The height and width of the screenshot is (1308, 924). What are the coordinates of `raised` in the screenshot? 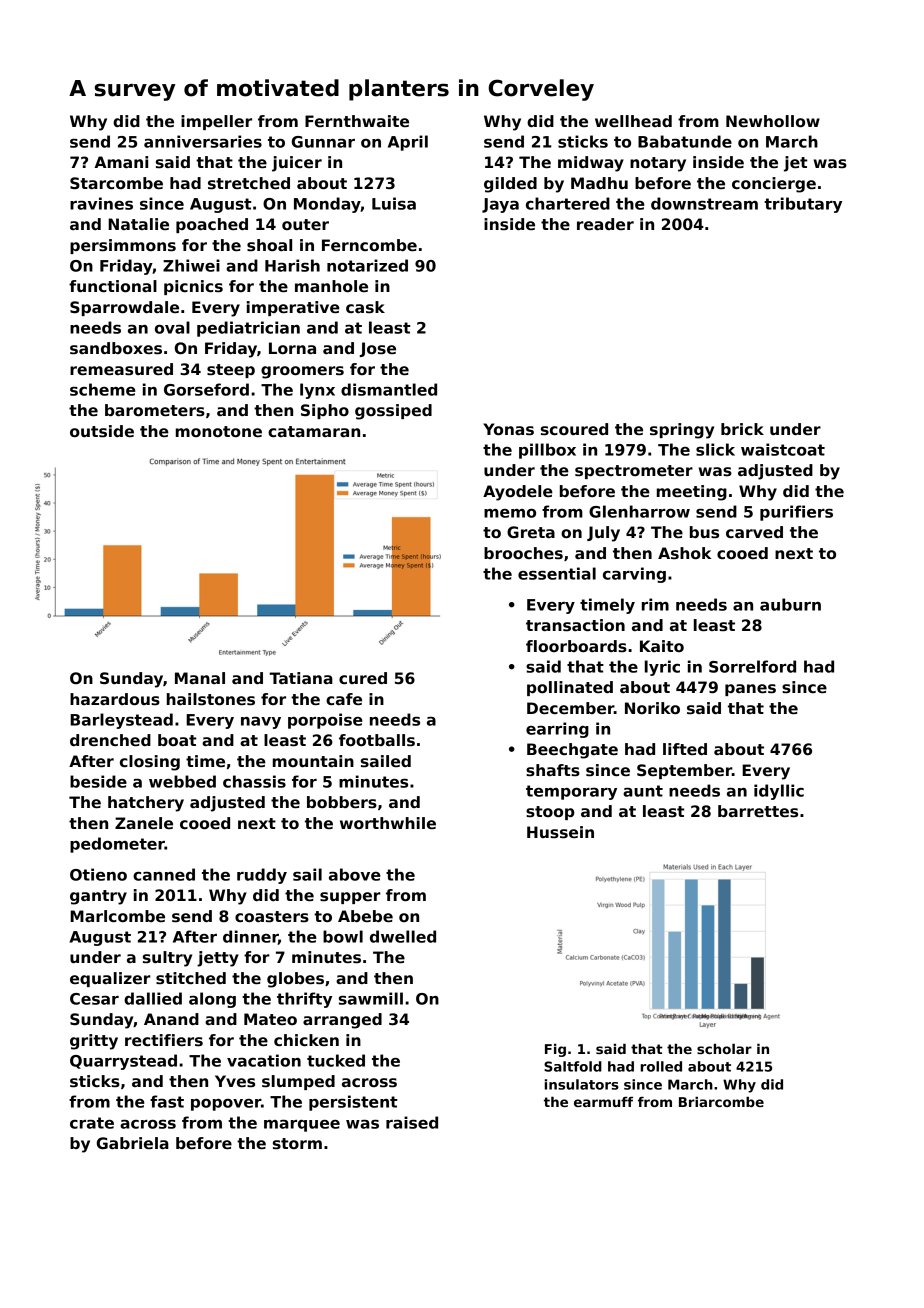 It's located at (412, 1122).
